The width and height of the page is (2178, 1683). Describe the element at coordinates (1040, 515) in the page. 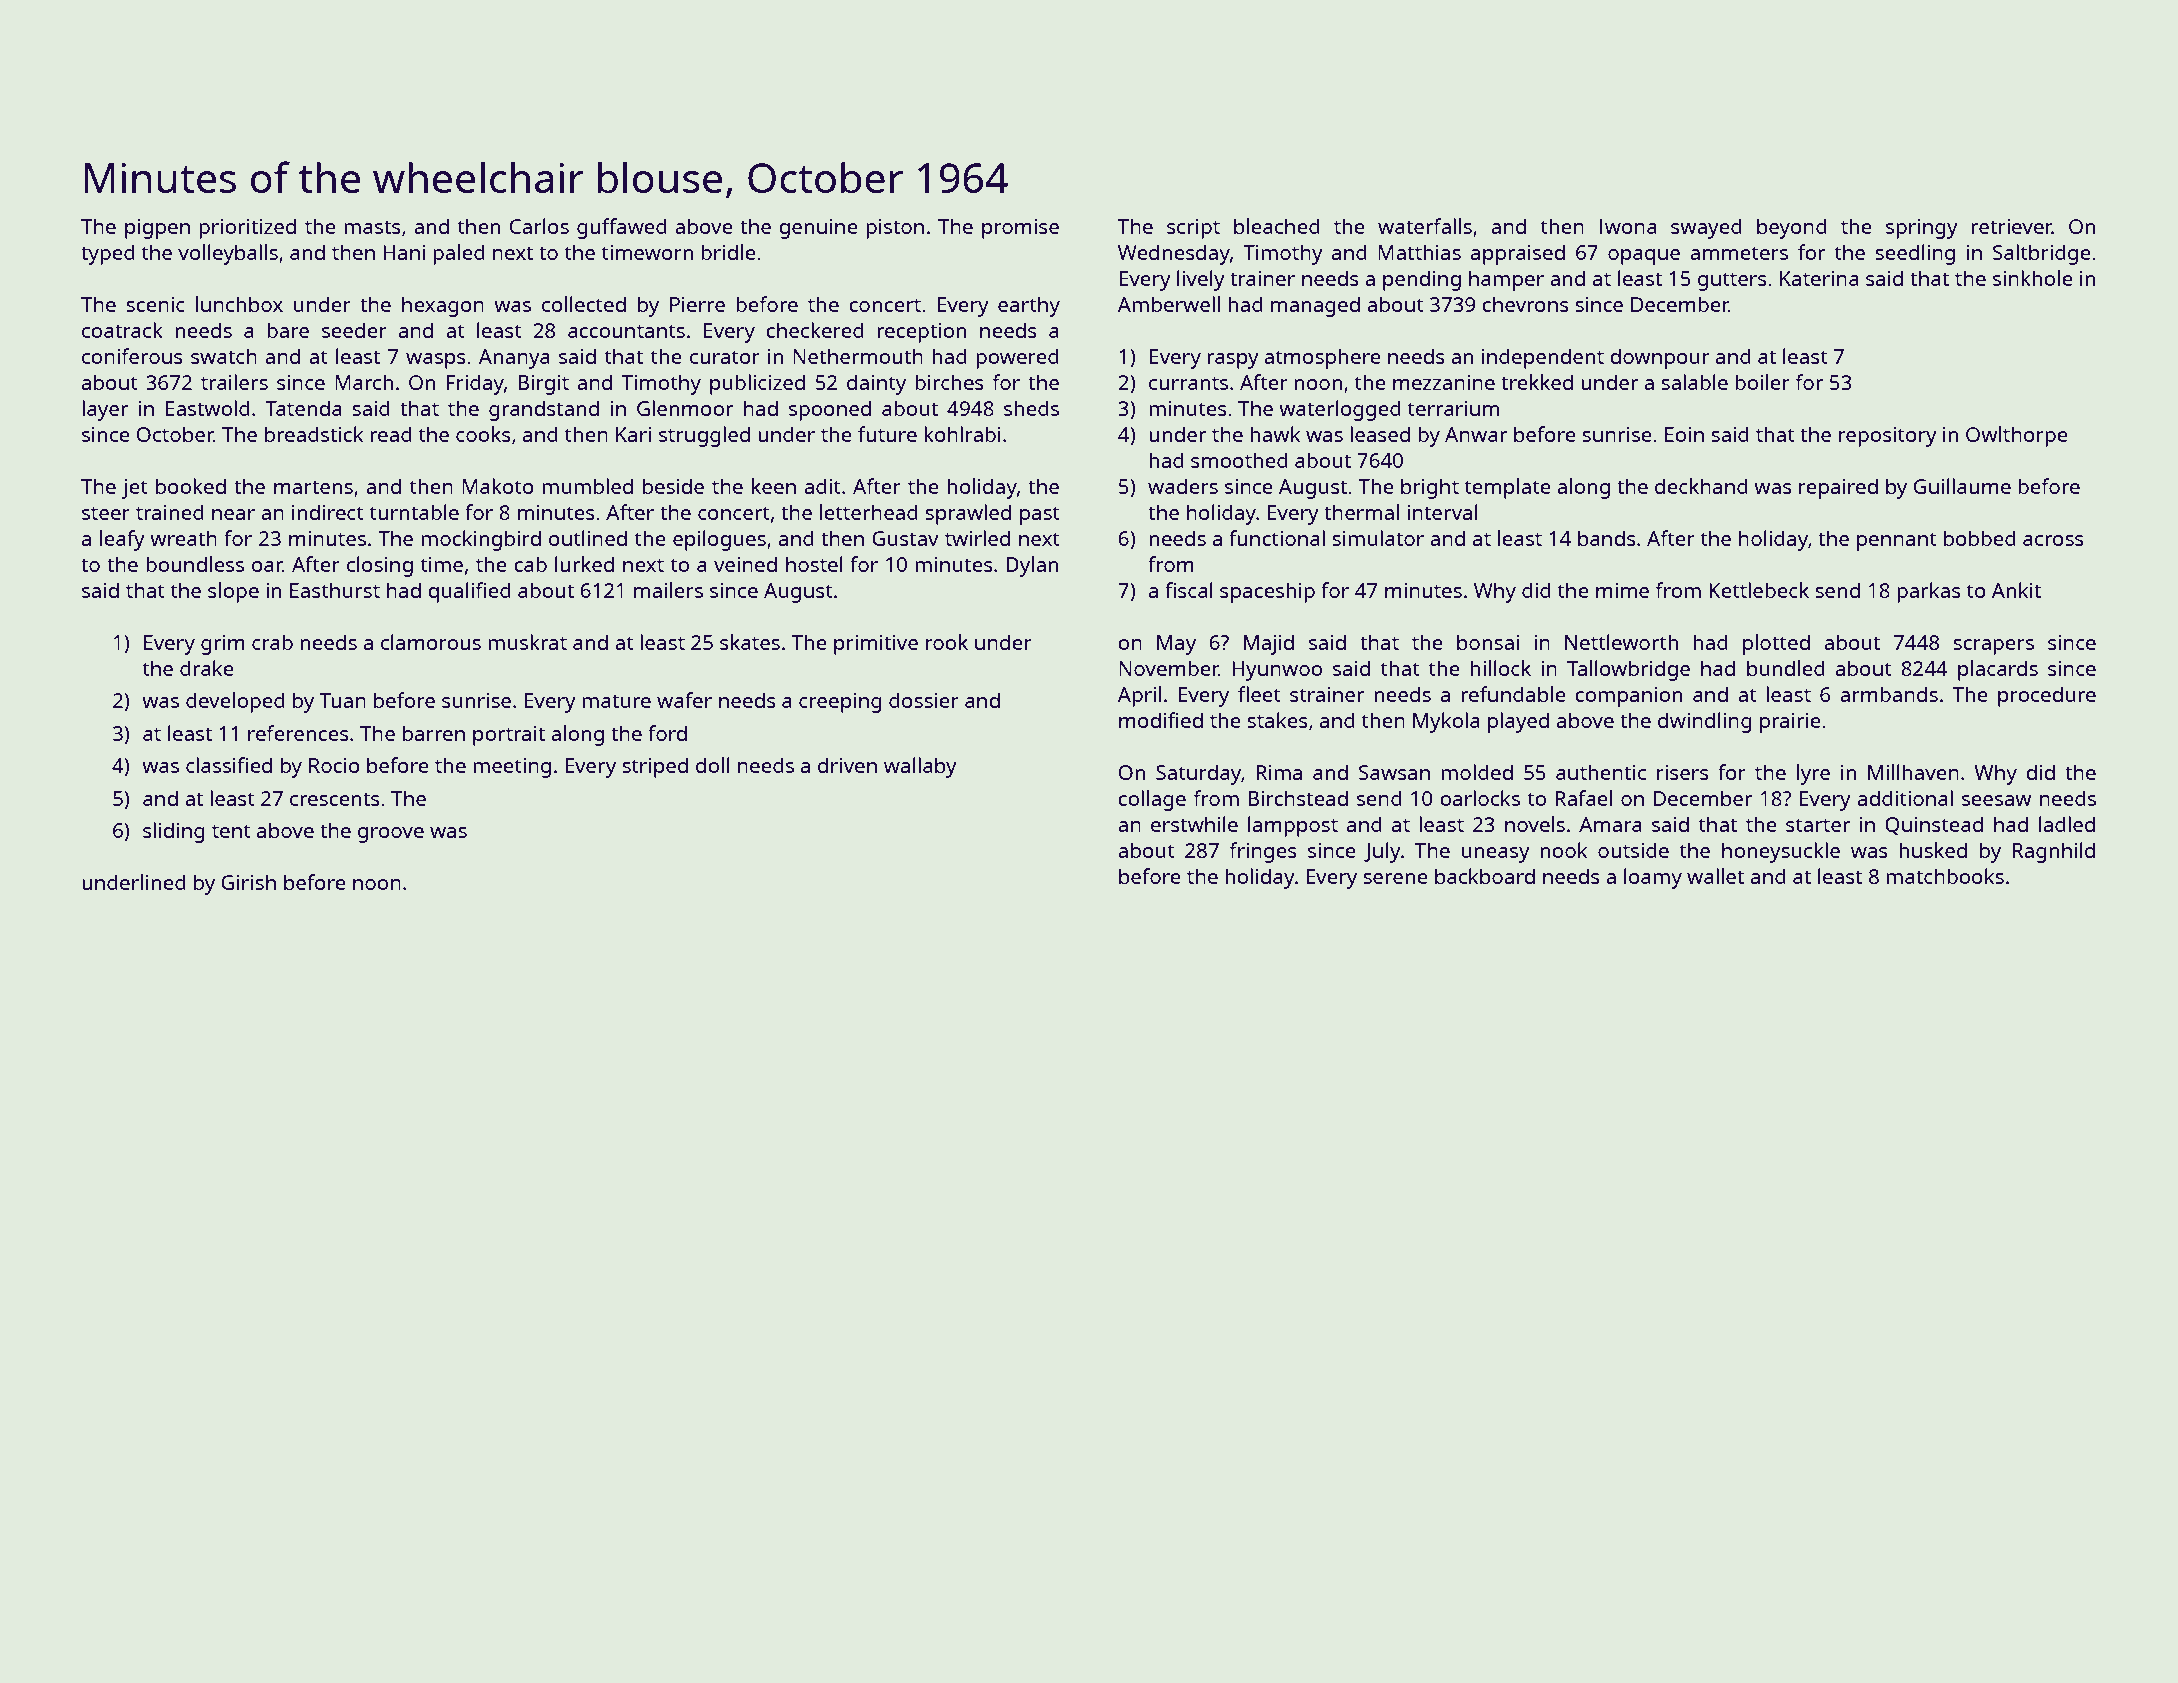

I see `past` at that location.
